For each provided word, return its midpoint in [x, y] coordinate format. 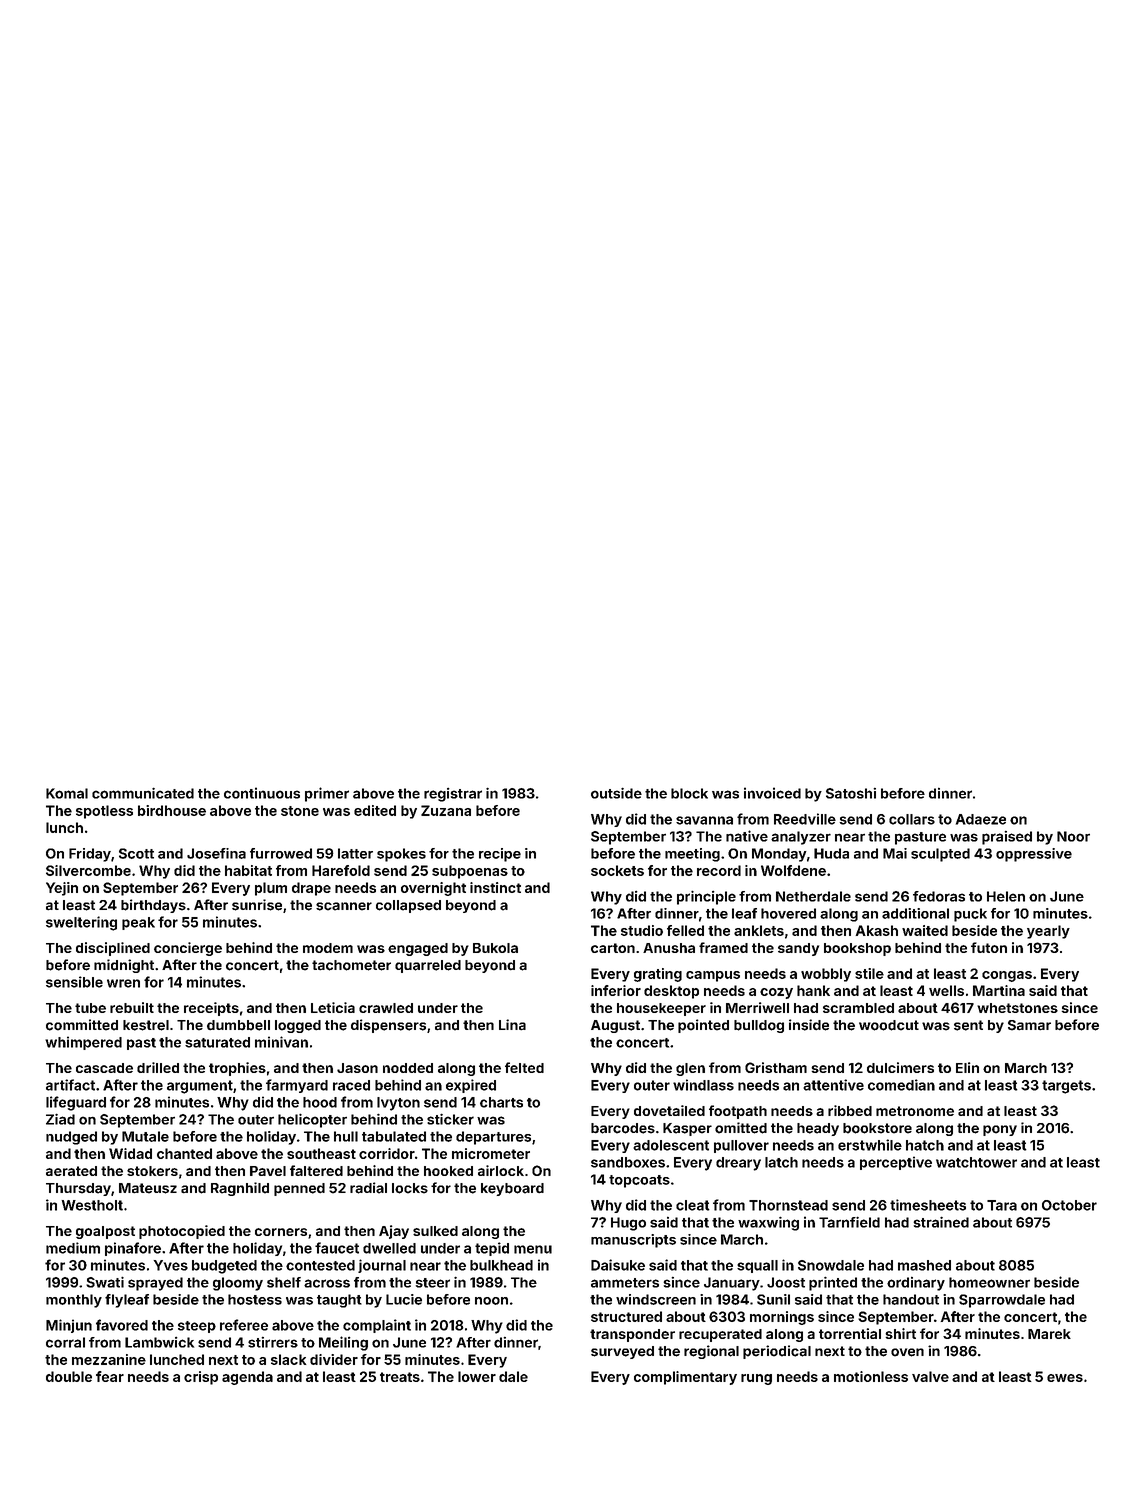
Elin [967, 1067]
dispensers [388, 1026]
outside [616, 793]
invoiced [772, 793]
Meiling [343, 1343]
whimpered [83, 1043]
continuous [262, 793]
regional [711, 1352]
